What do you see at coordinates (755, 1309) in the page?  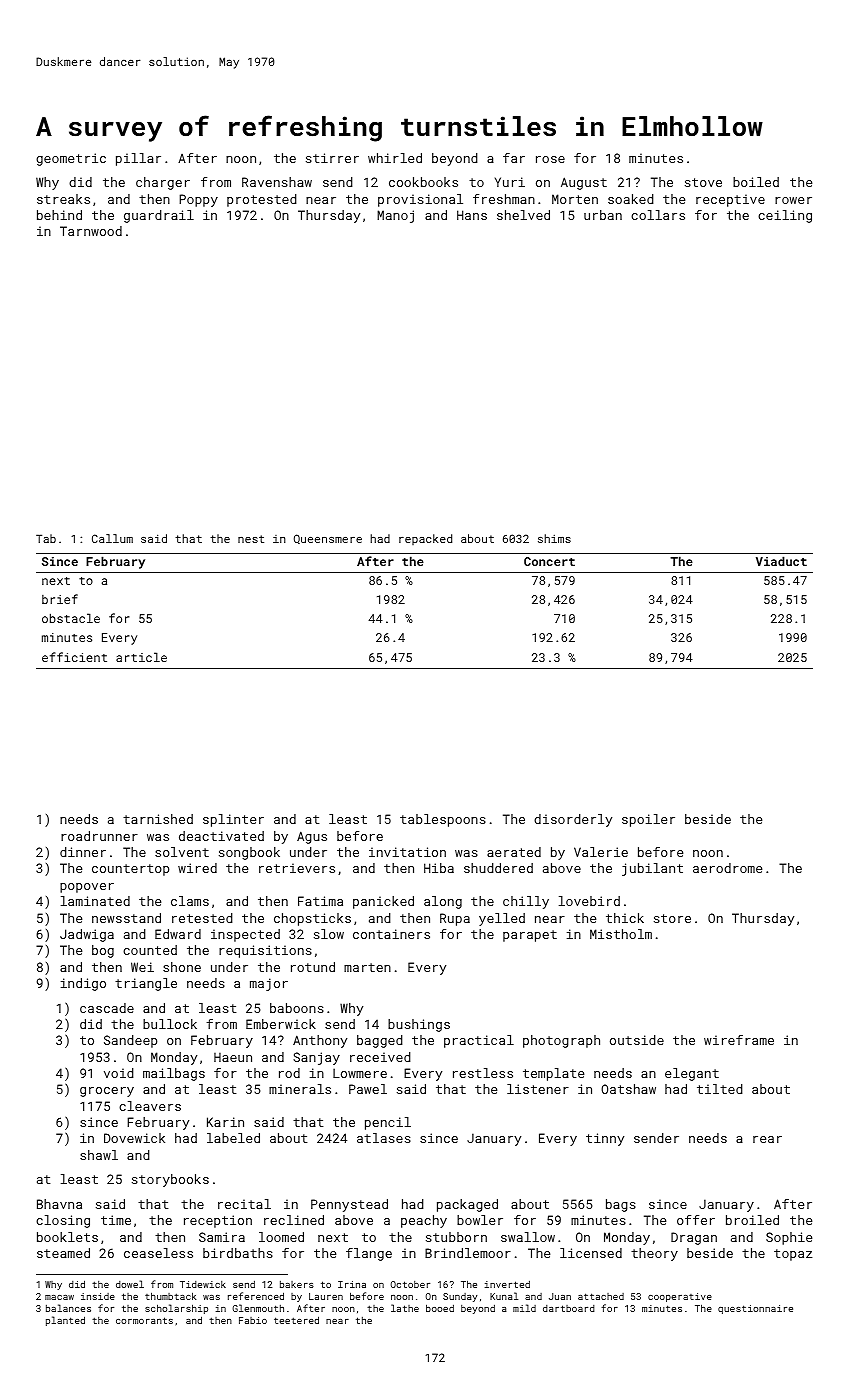 I see `questionnaire` at bounding box center [755, 1309].
